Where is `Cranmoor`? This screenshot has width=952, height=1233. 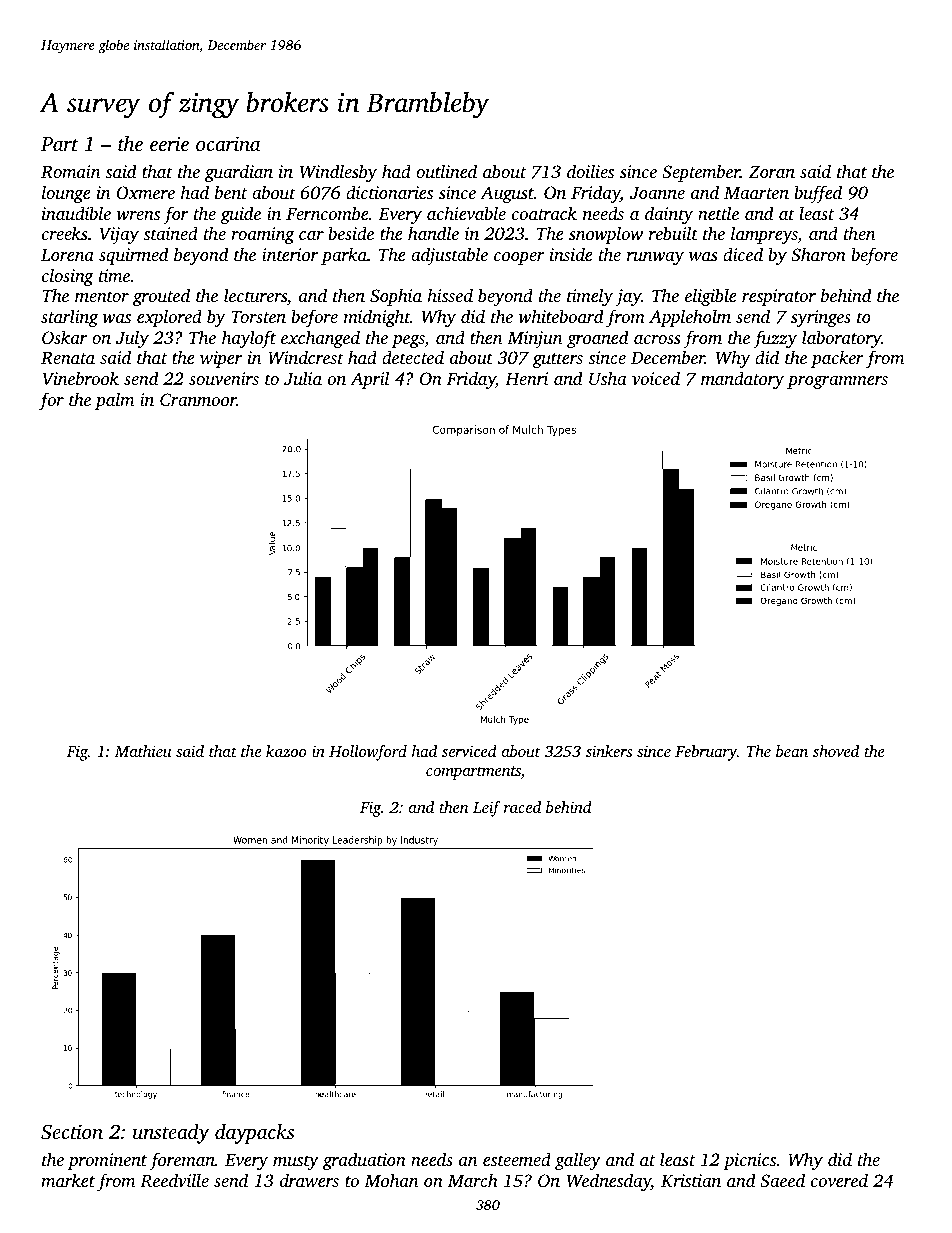 Cranmoor is located at coordinates (198, 400).
